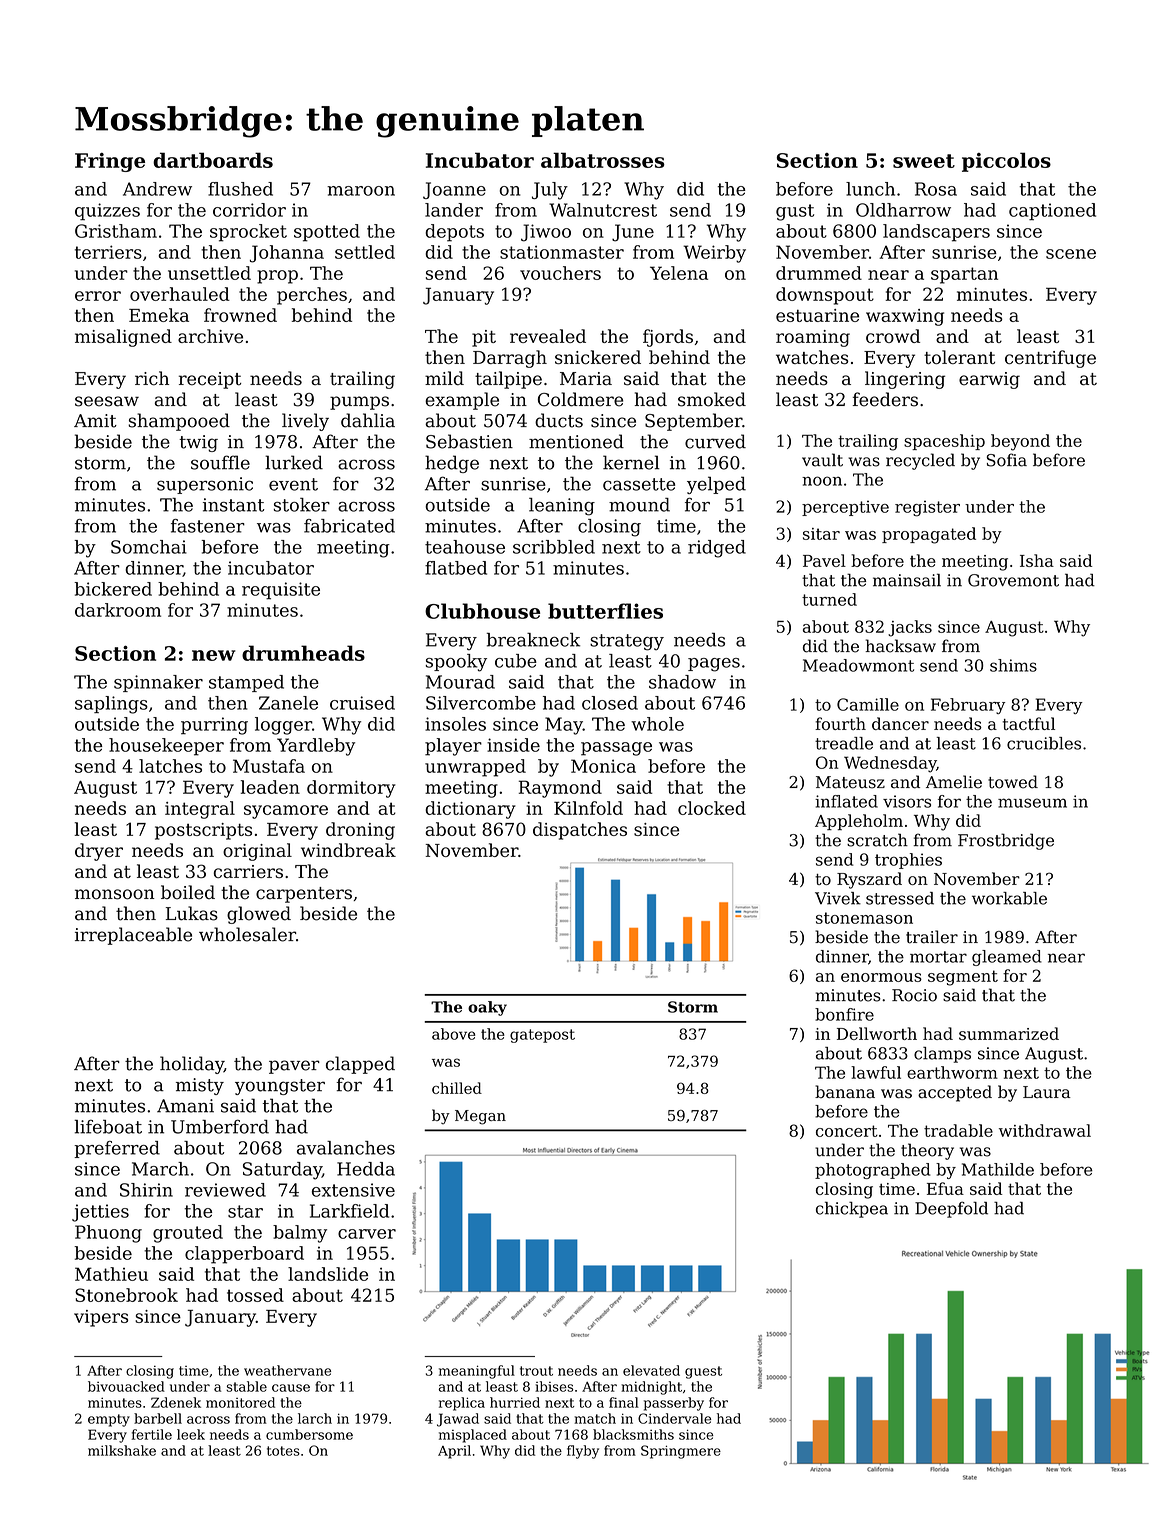 This screenshot has height=1515, width=1171. Describe the element at coordinates (1006, 162) in the screenshot. I see `piccolos` at that location.
